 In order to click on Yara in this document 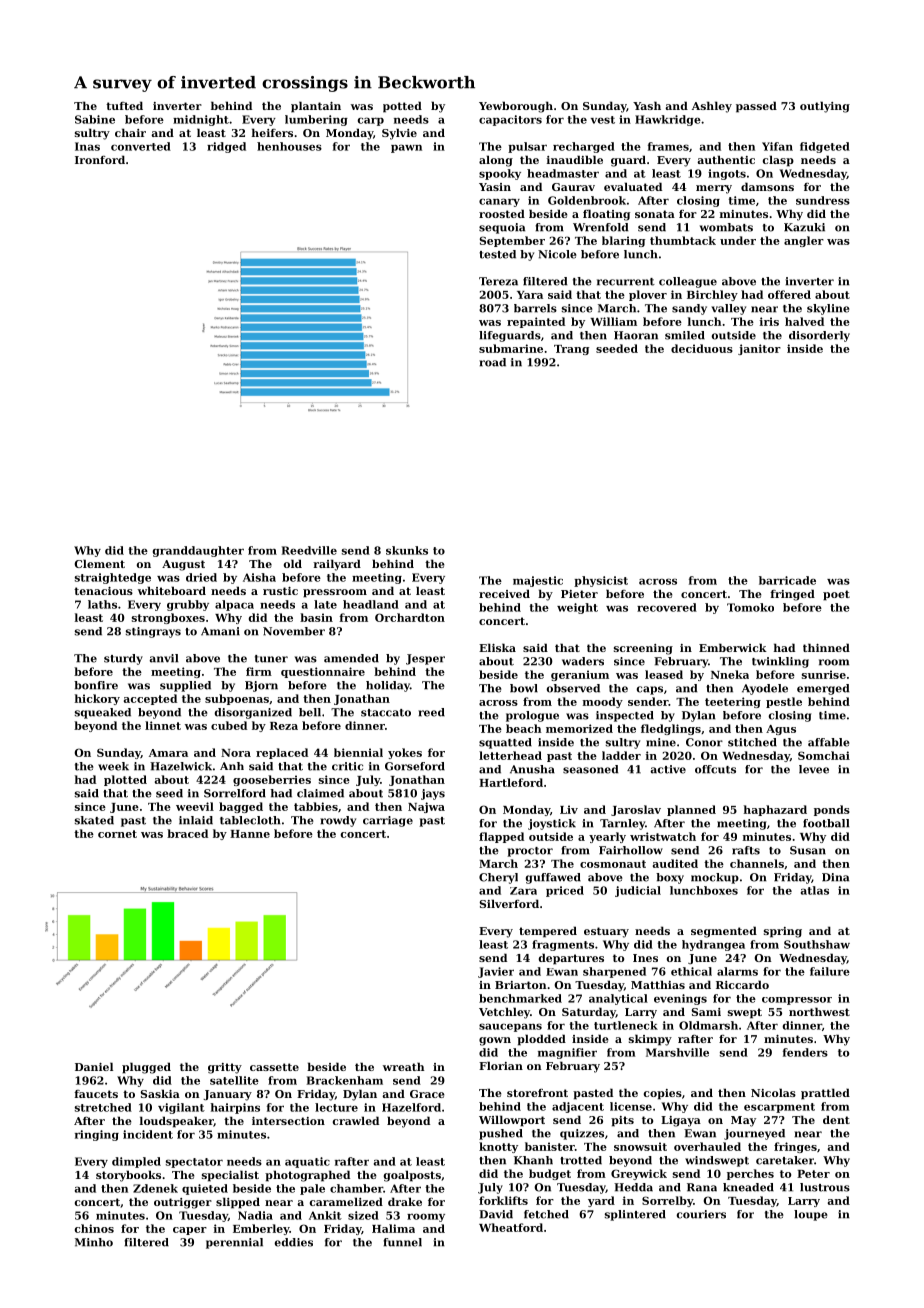, I will do `click(530, 295)`.
